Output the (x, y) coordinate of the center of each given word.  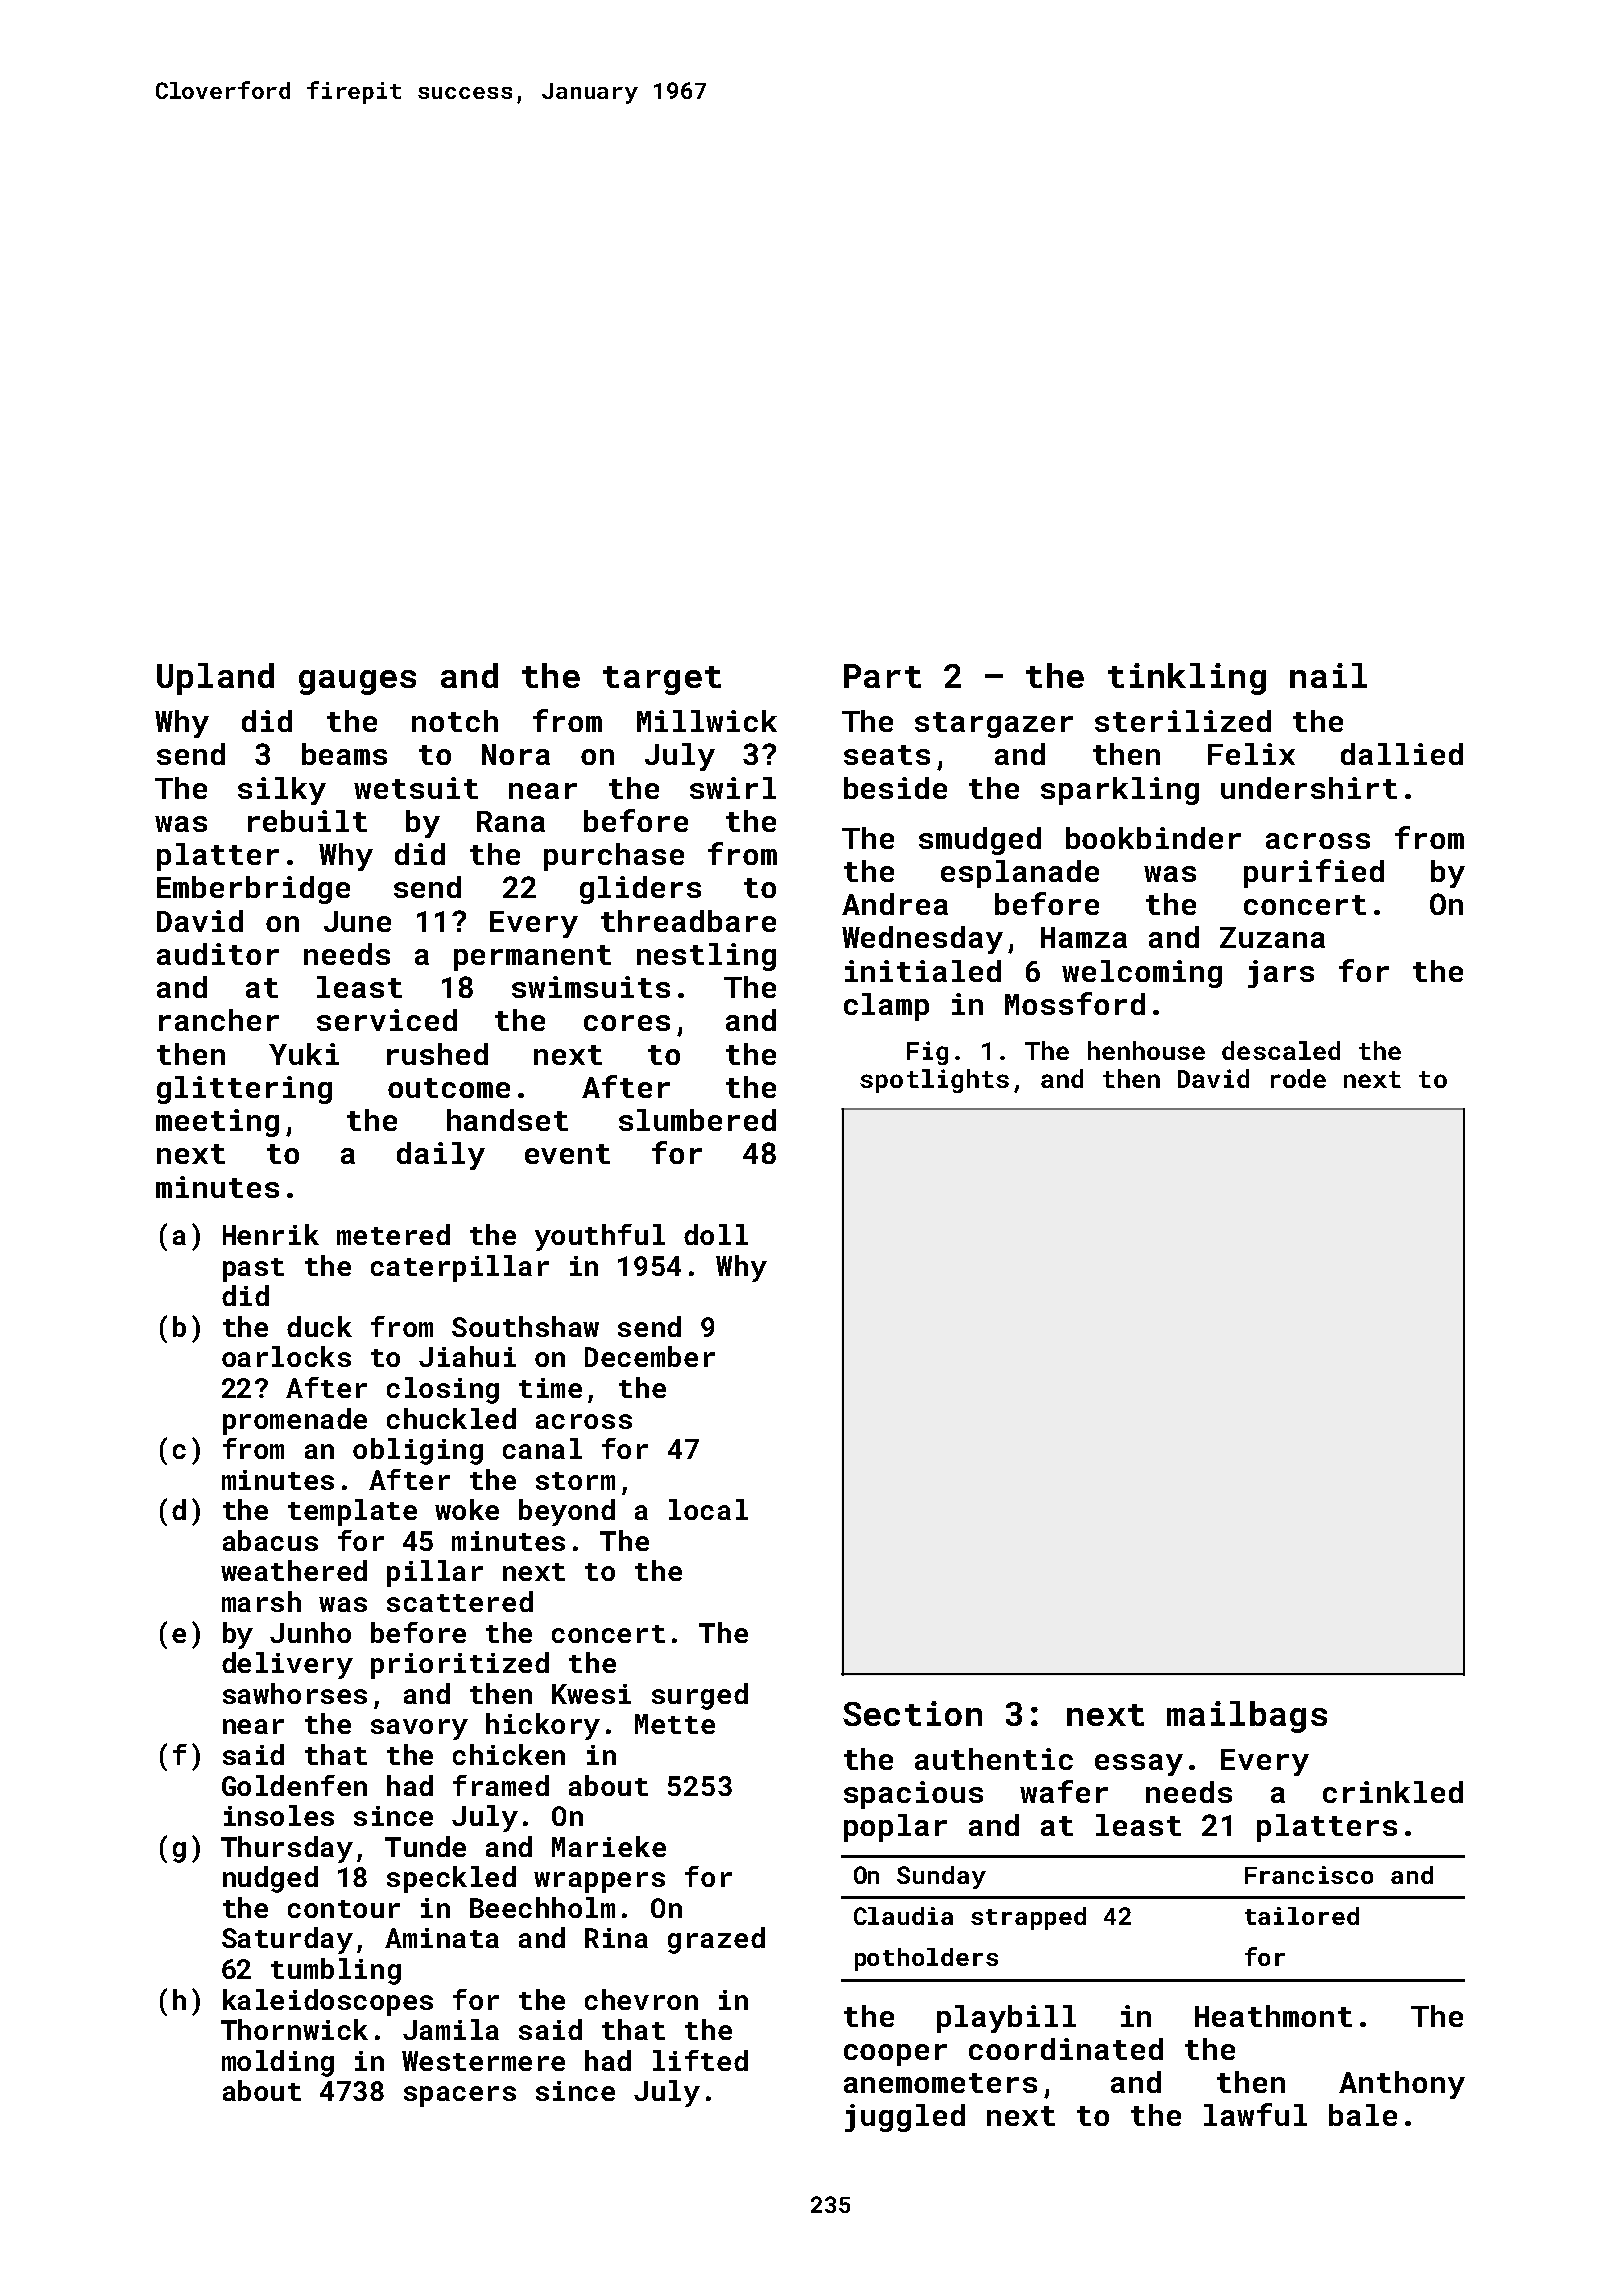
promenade (295, 1421)
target (662, 680)
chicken (509, 1754)
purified (1314, 873)
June (357, 921)
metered (393, 1234)
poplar (895, 1828)
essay (1139, 1765)
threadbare (688, 921)
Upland (215, 679)
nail (1328, 675)
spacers (460, 2096)
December (650, 1356)
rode (1298, 1078)
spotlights (934, 1081)
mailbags (1247, 1717)
